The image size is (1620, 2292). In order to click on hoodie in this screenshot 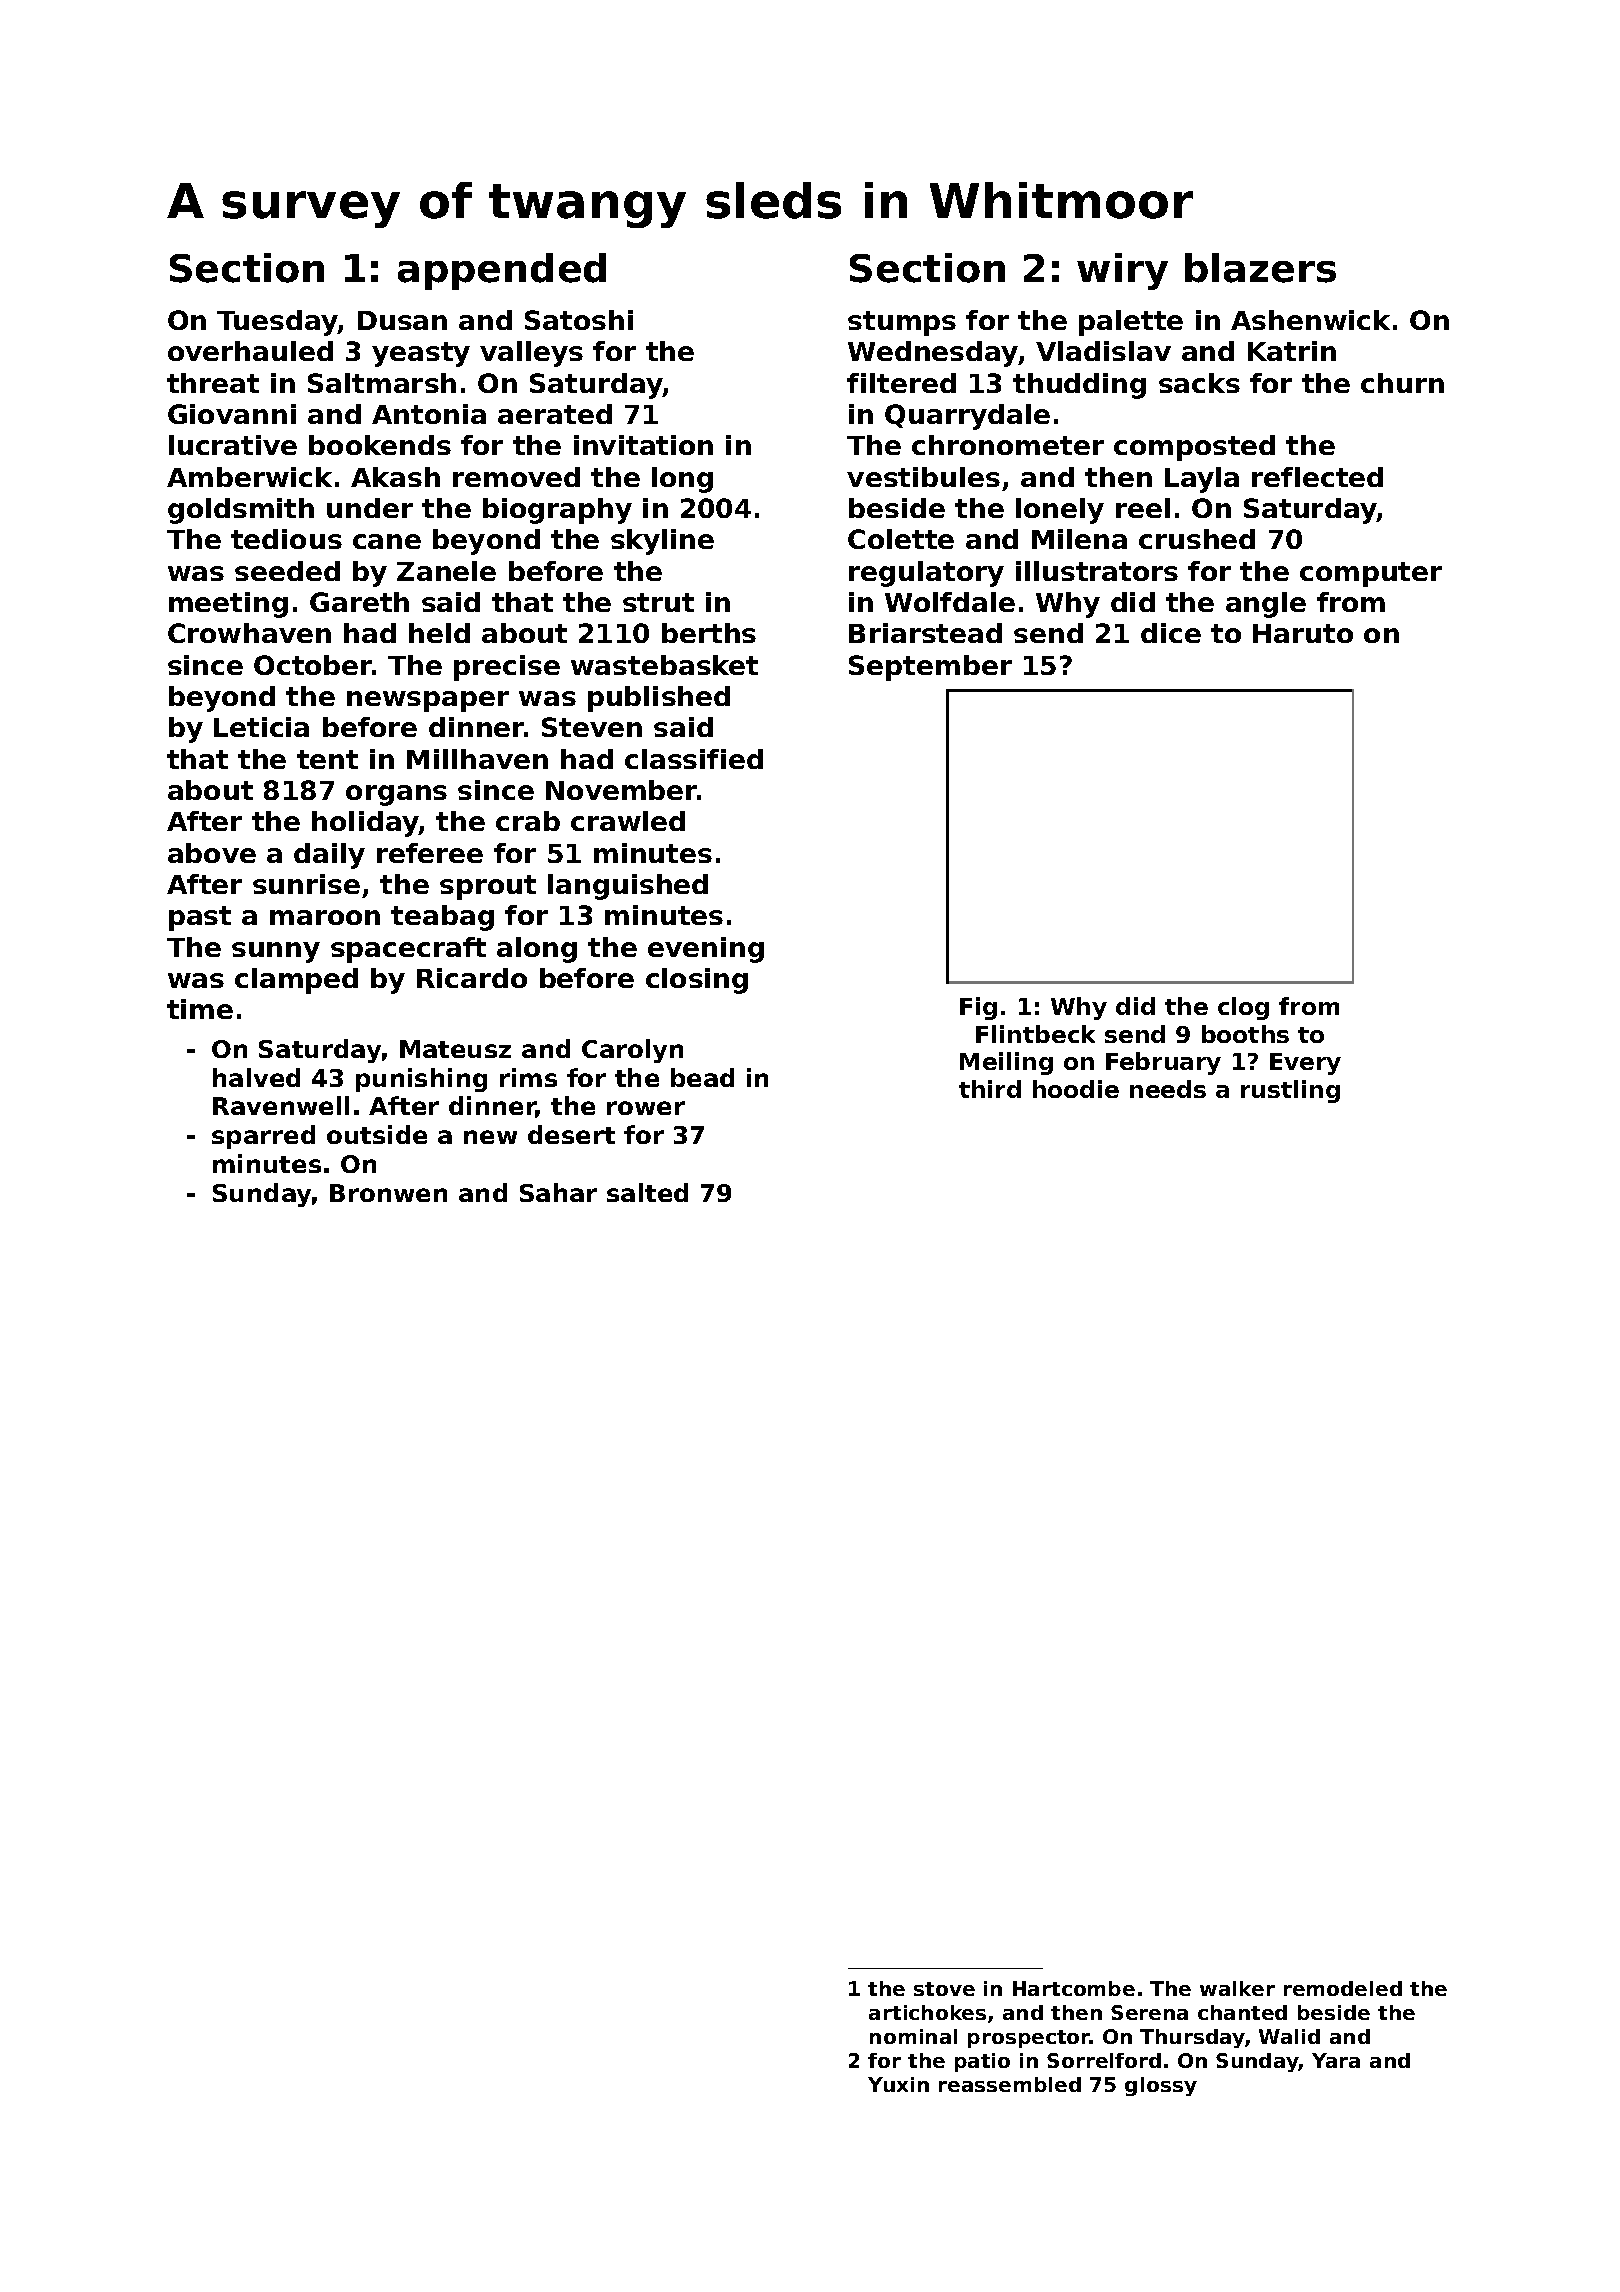, I will do `click(1076, 1089)`.
